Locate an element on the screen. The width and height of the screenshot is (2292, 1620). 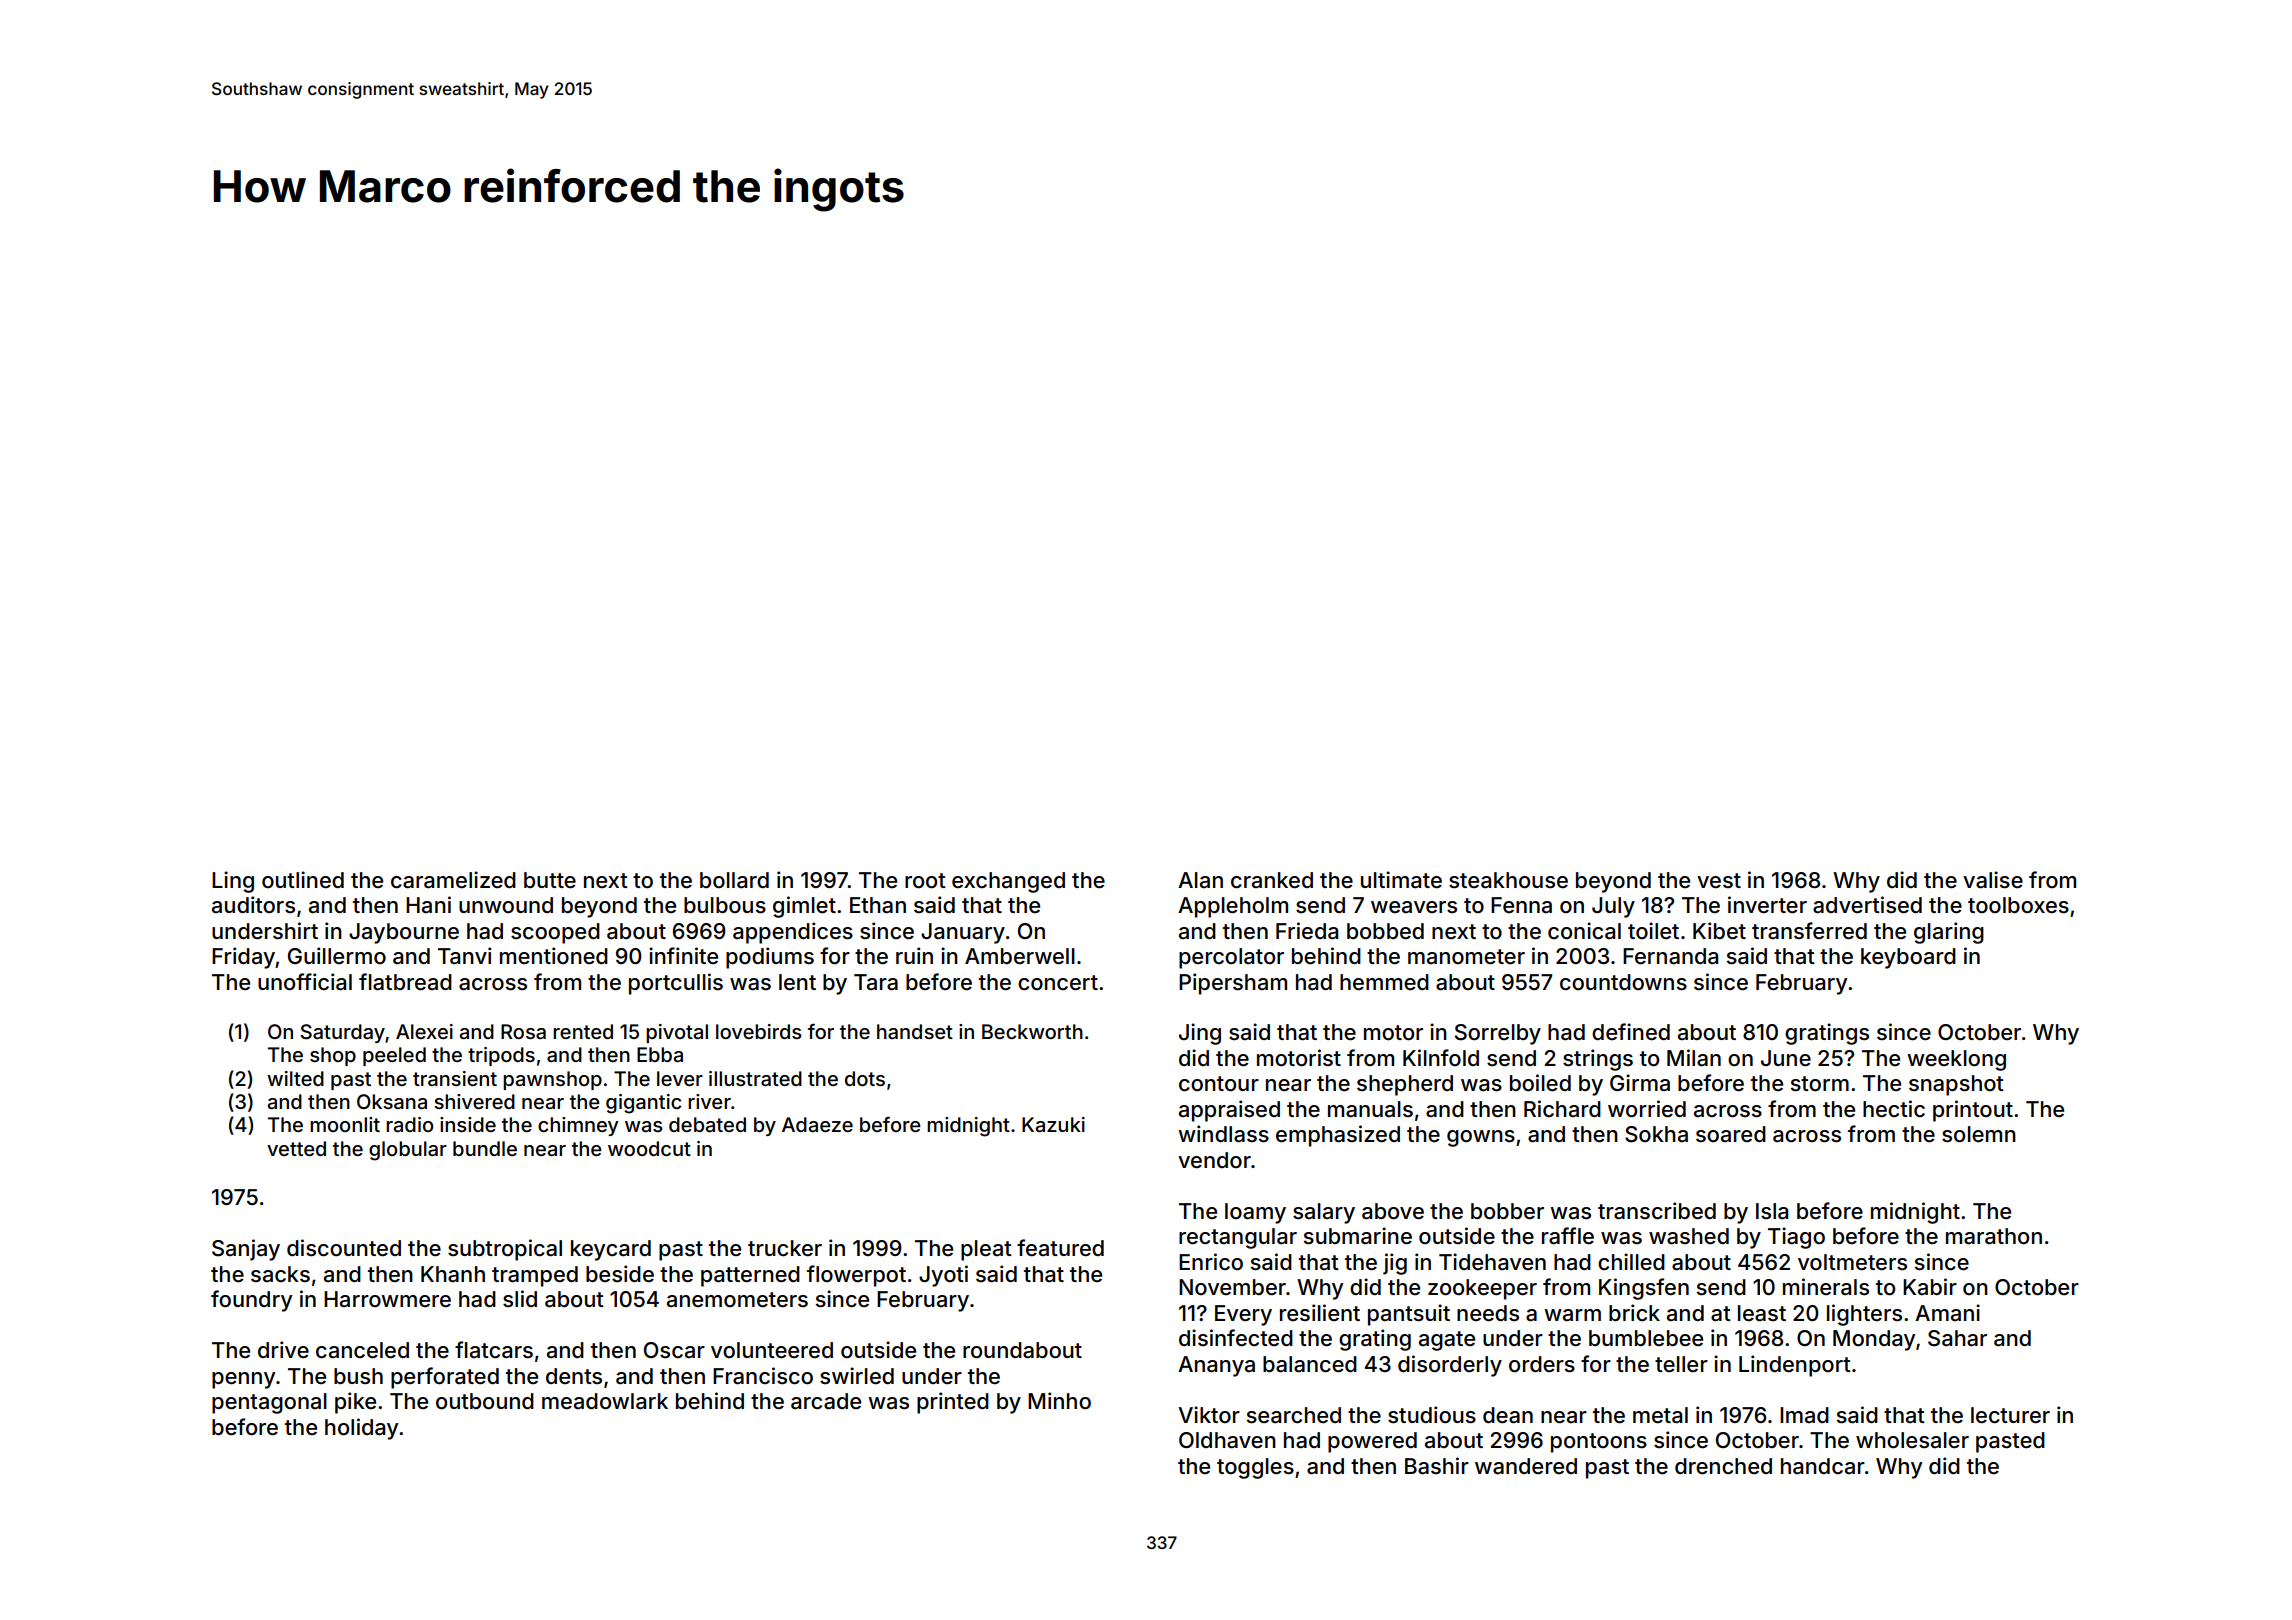
windlass is located at coordinates (1223, 1134).
